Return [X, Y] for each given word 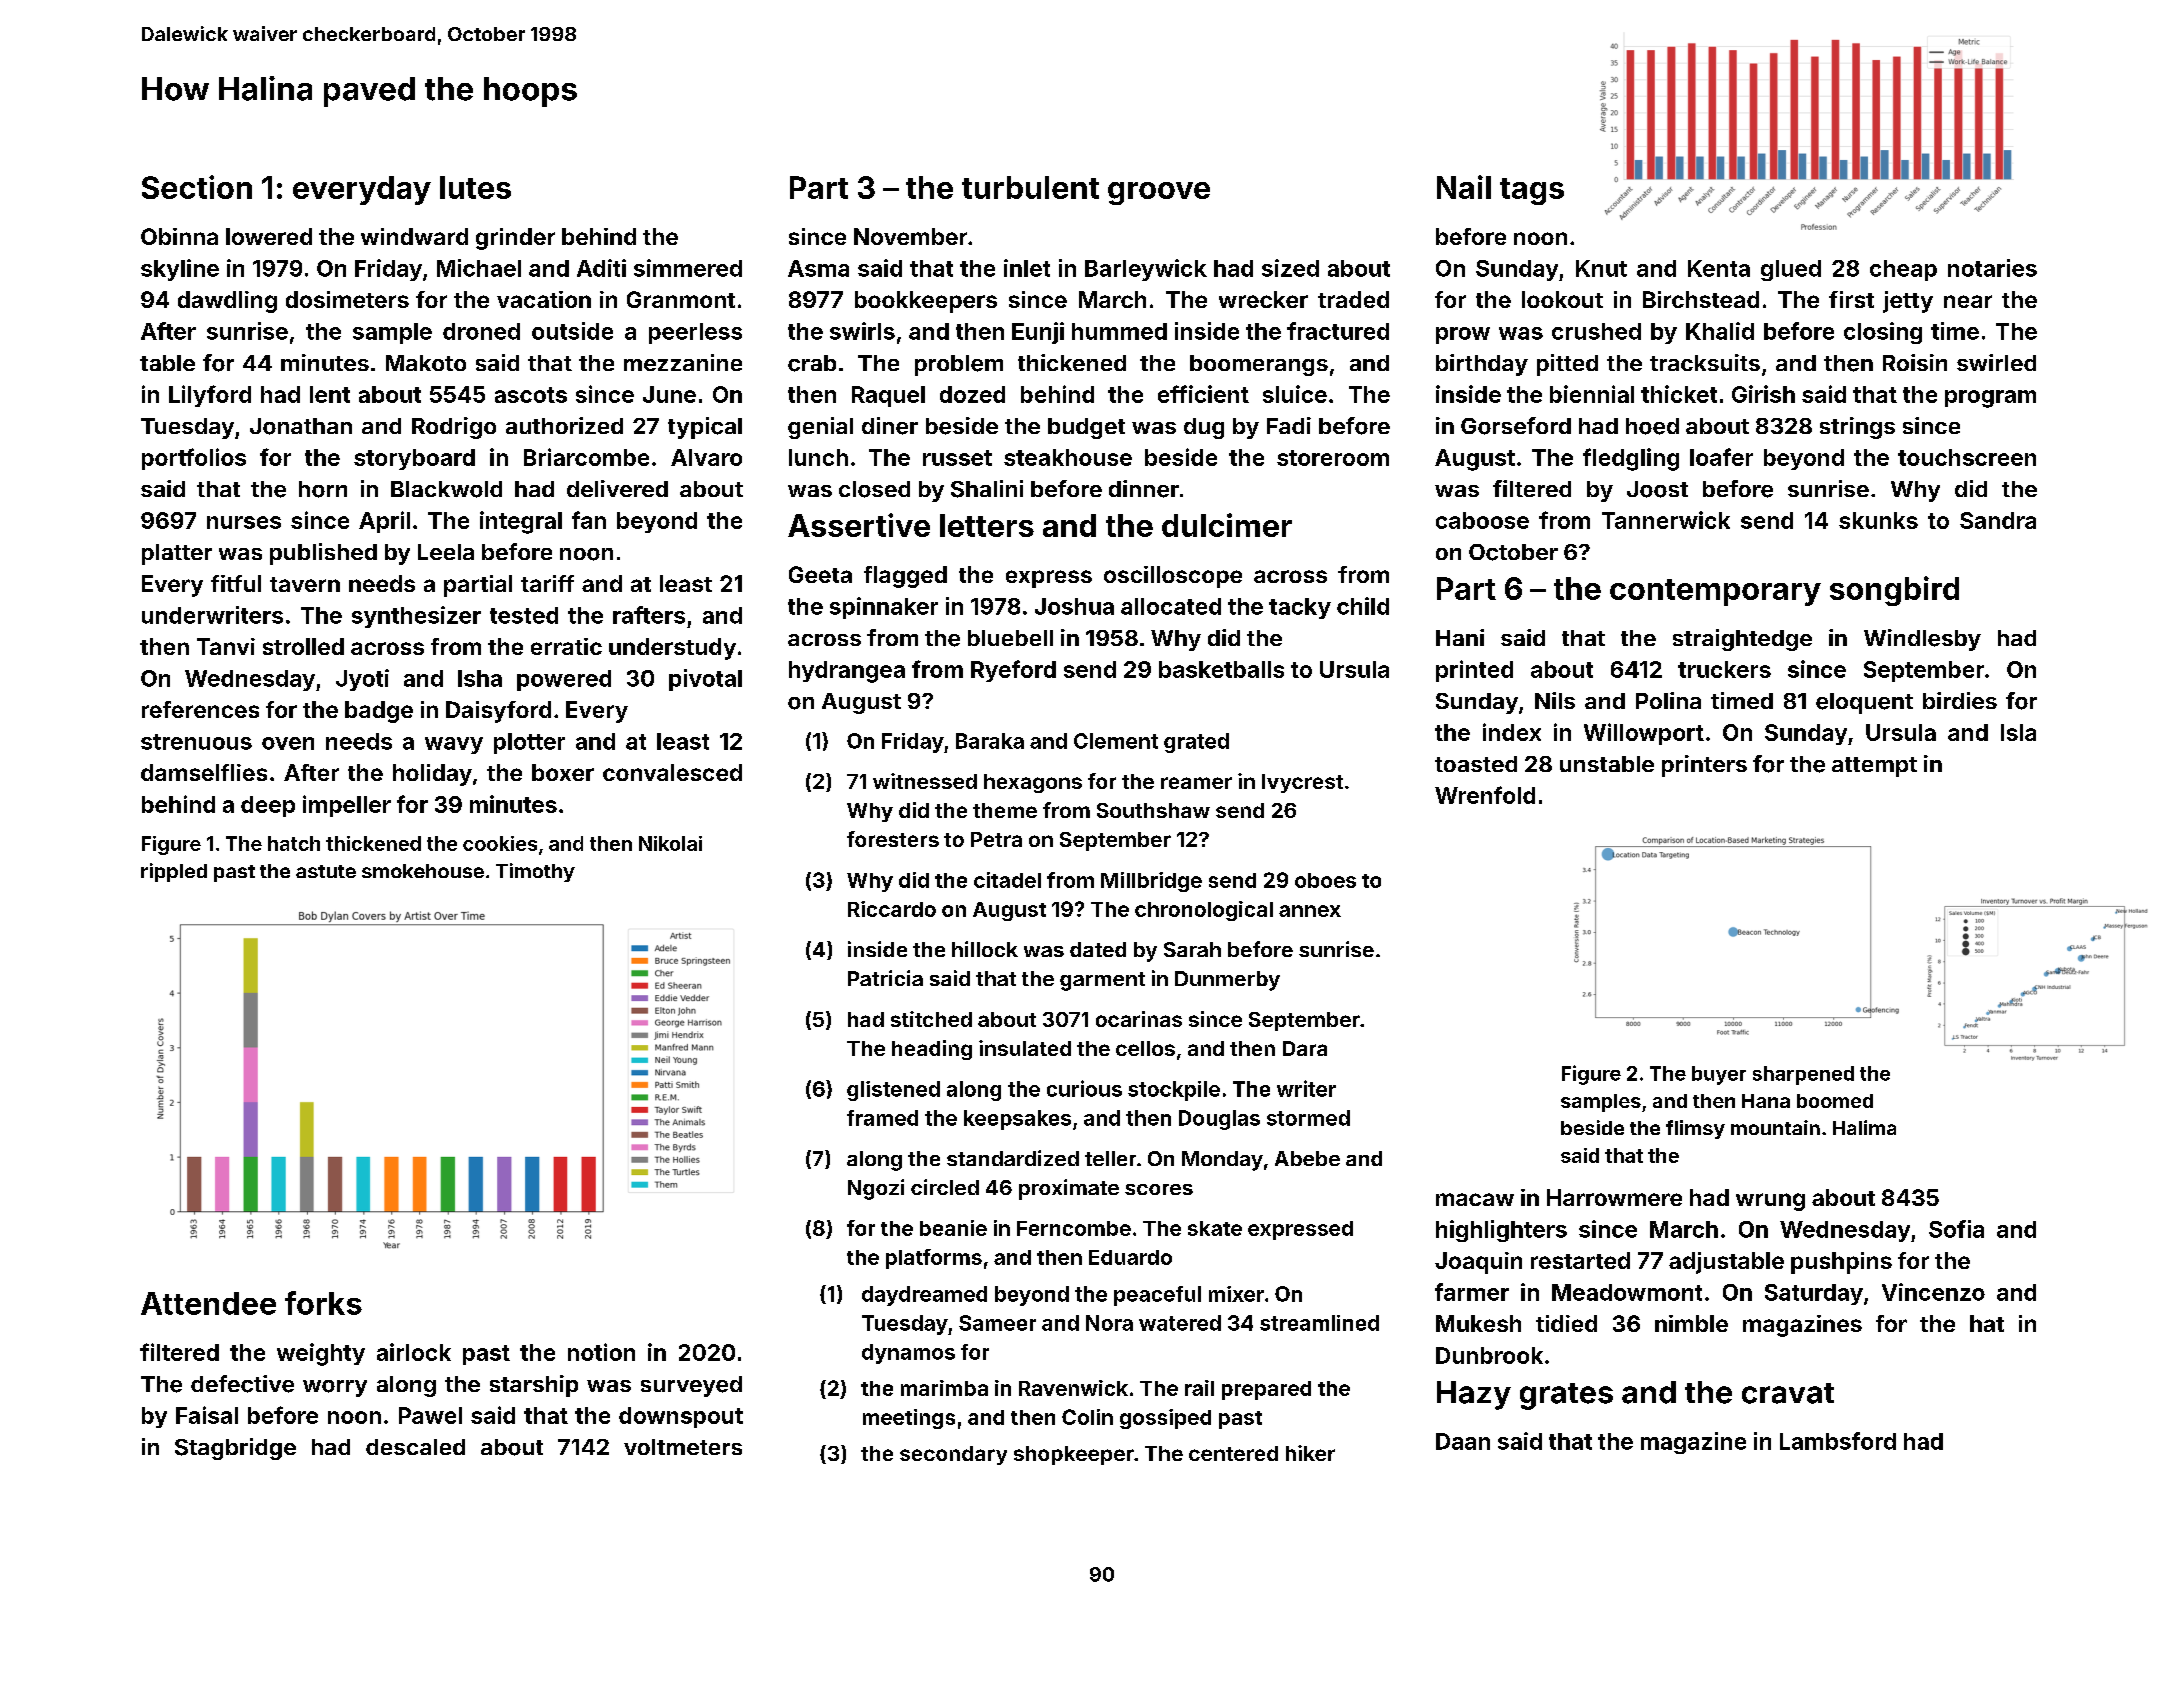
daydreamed [924, 1296]
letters [987, 525]
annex [1310, 911]
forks [323, 1303]
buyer [1719, 1075]
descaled [415, 1447]
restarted [1580, 1260]
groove [1159, 193]
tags [1532, 191]
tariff [547, 583]
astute [326, 871]
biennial [1592, 394]
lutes [475, 187]
